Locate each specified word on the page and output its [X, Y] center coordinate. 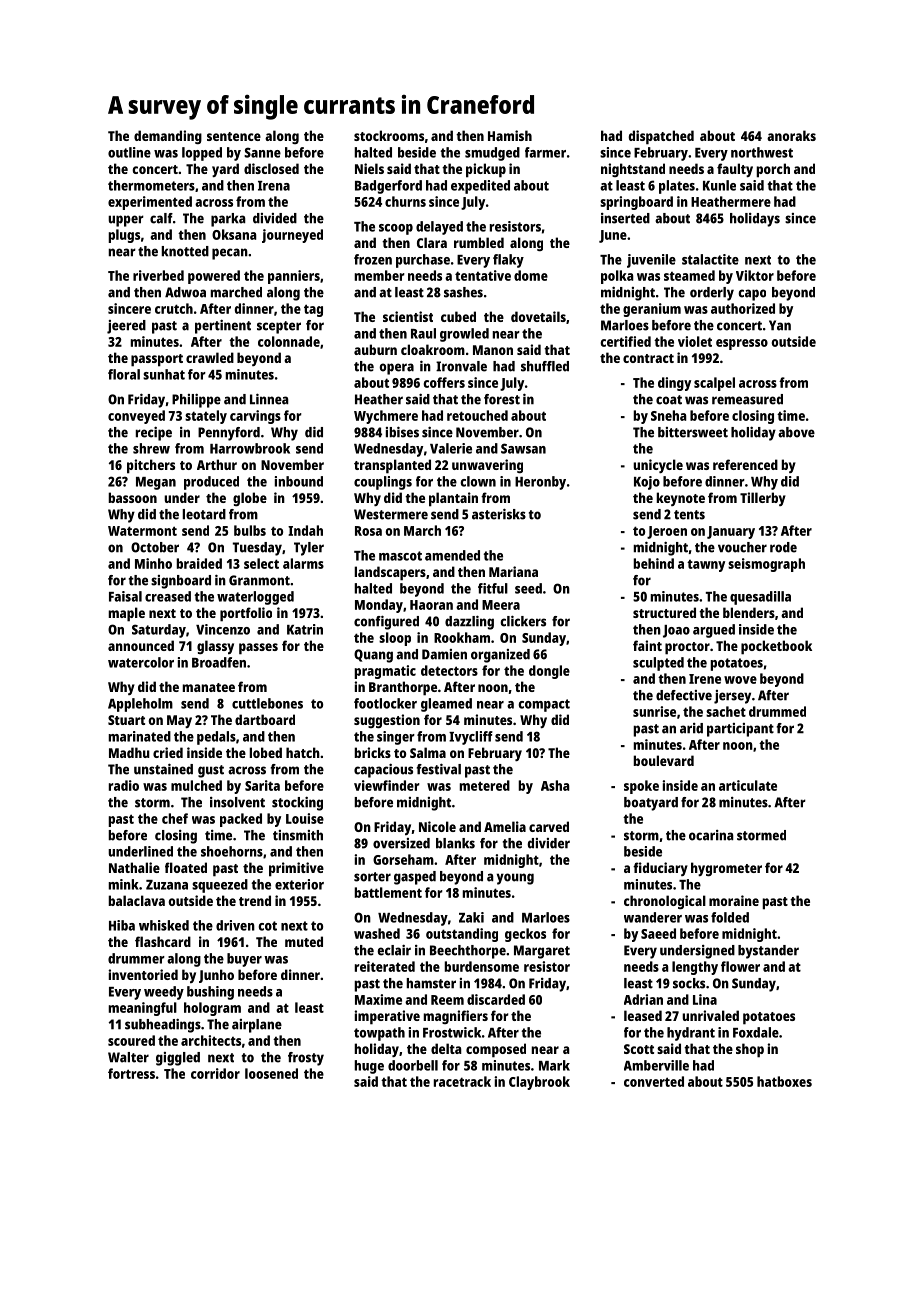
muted [304, 941]
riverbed [158, 275]
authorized [743, 308]
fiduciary [660, 869]
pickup [486, 170]
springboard [636, 203]
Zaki [471, 917]
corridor [215, 1073]
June [613, 236]
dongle [549, 672]
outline [129, 152]
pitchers [151, 466]
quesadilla [760, 598]
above [796, 432]
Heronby [540, 483]
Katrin [305, 629]
